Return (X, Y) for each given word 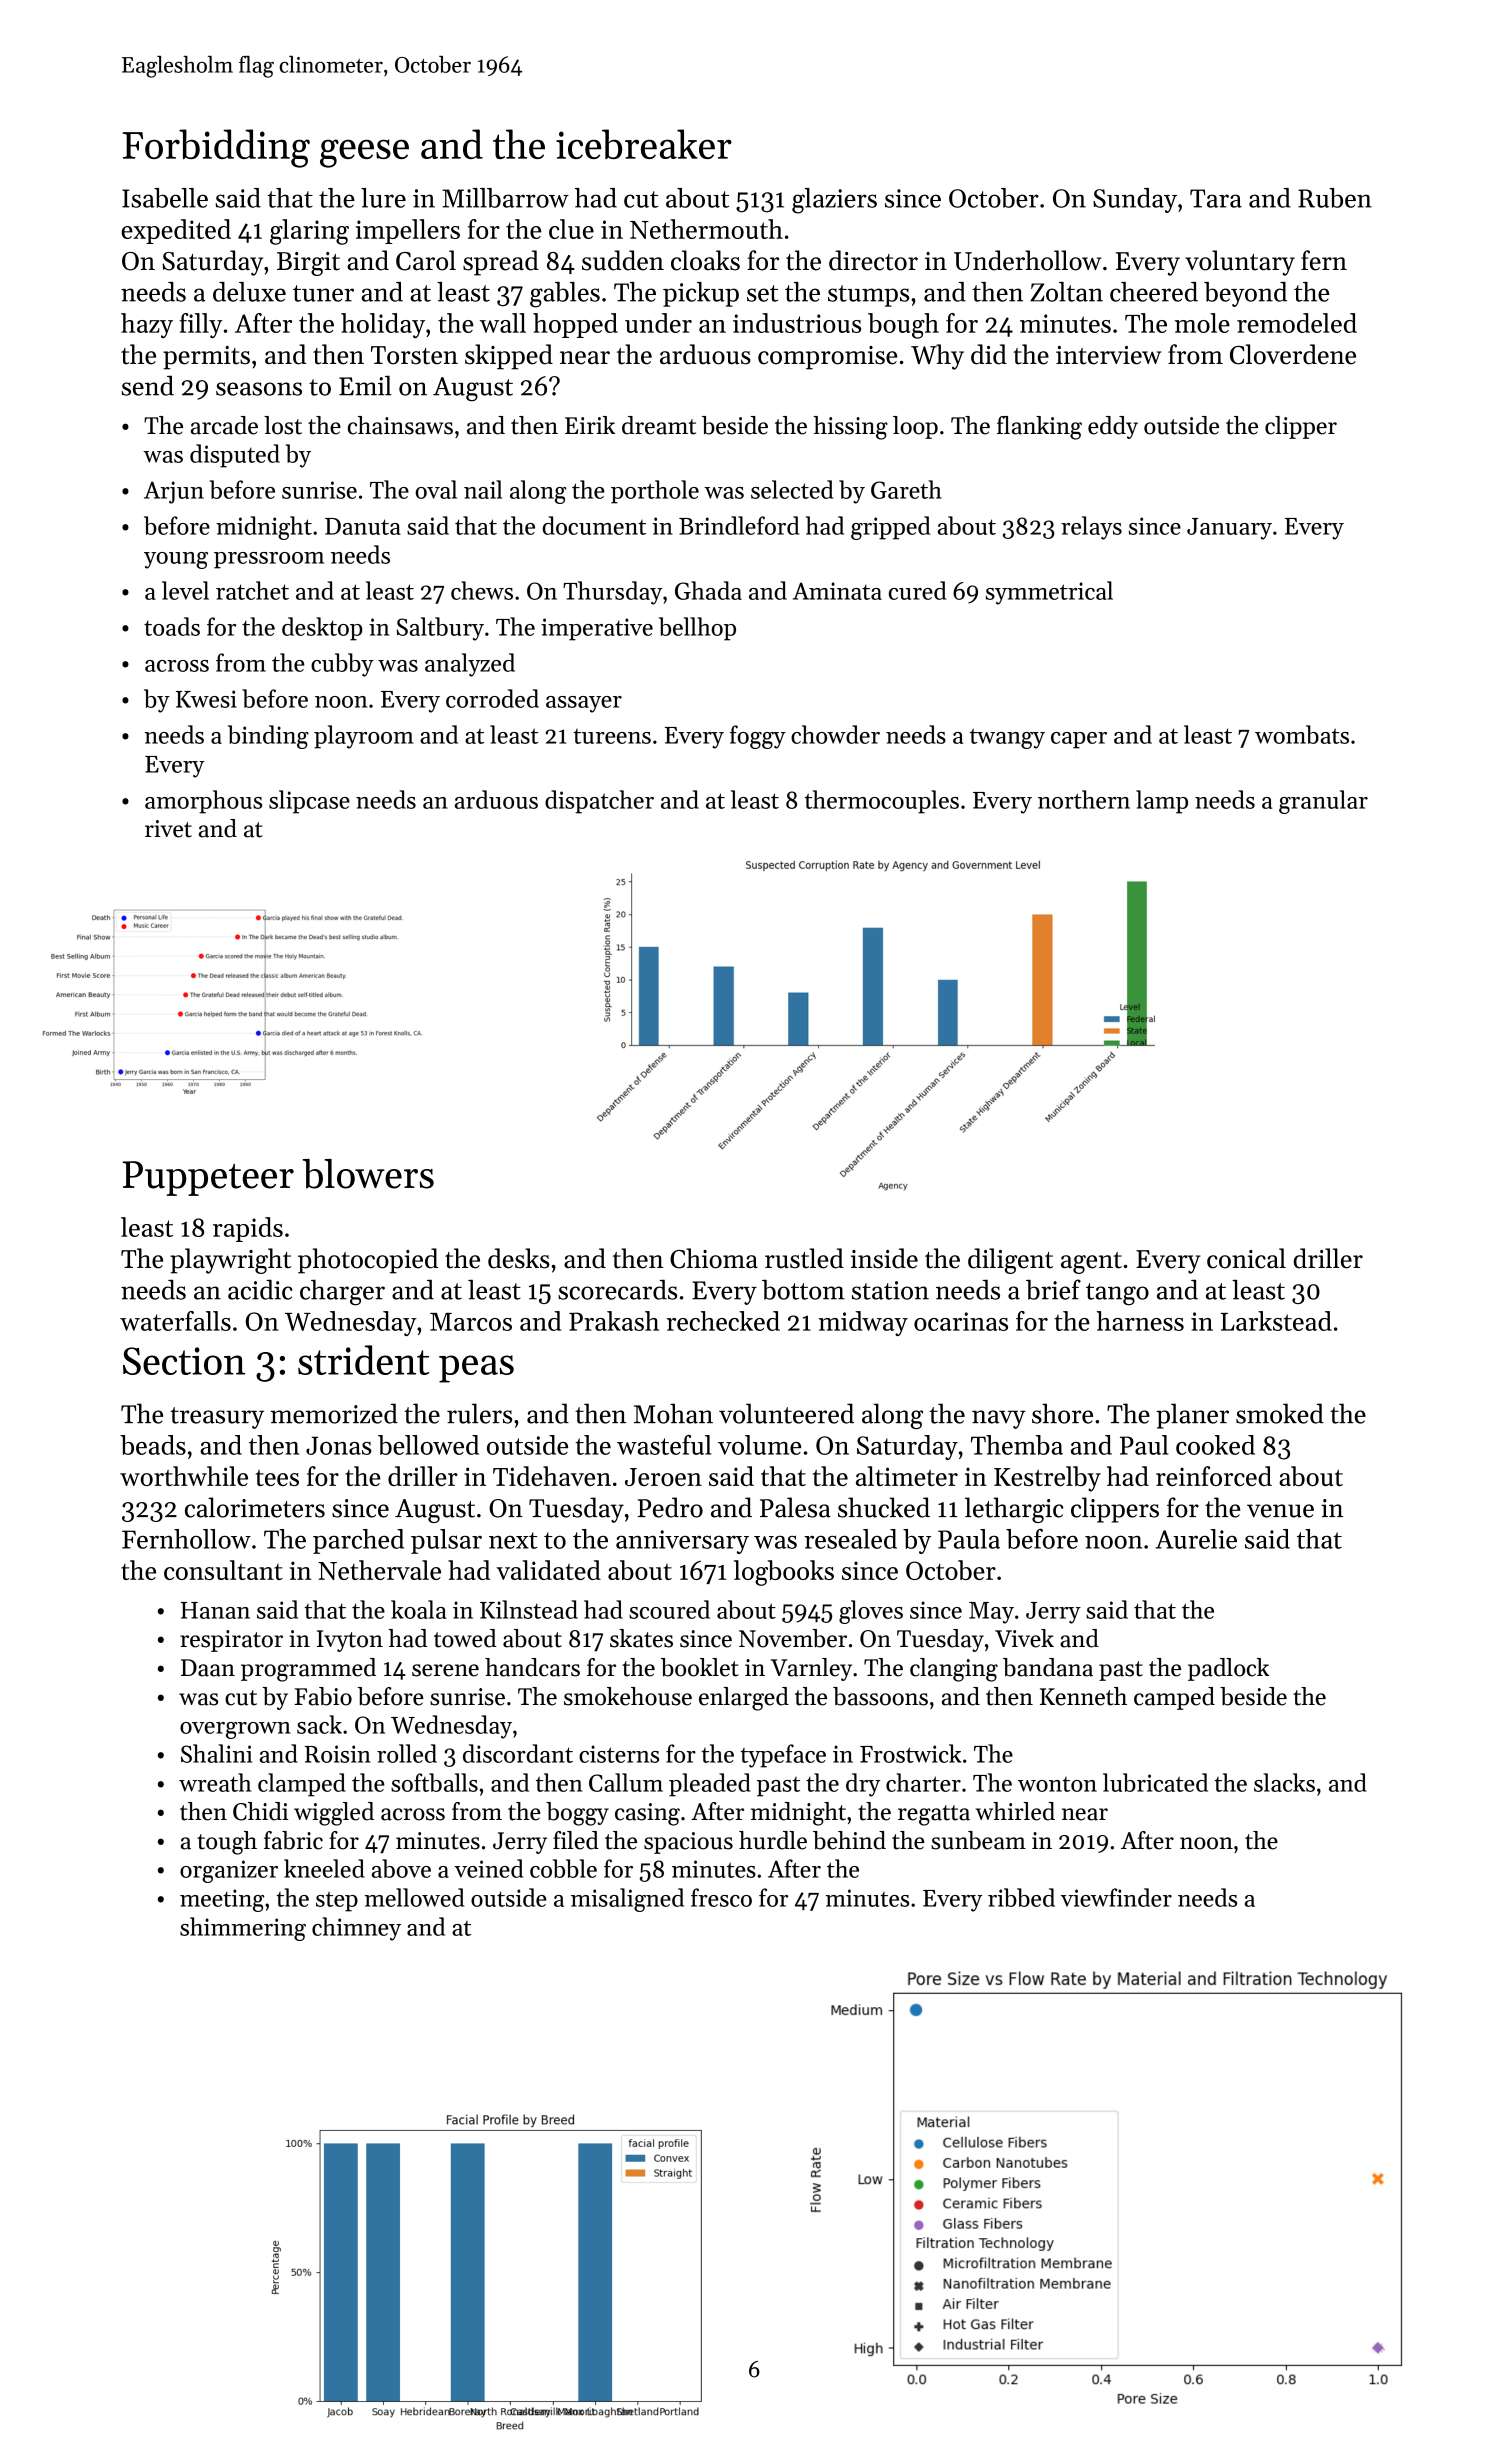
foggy (758, 737)
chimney (356, 1929)
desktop (322, 629)
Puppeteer (208, 1178)
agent (1091, 1263)
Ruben (1335, 198)
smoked (1280, 1413)
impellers (408, 231)
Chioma (714, 1258)
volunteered (786, 1413)
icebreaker (644, 144)
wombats (1302, 734)
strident (363, 1360)
